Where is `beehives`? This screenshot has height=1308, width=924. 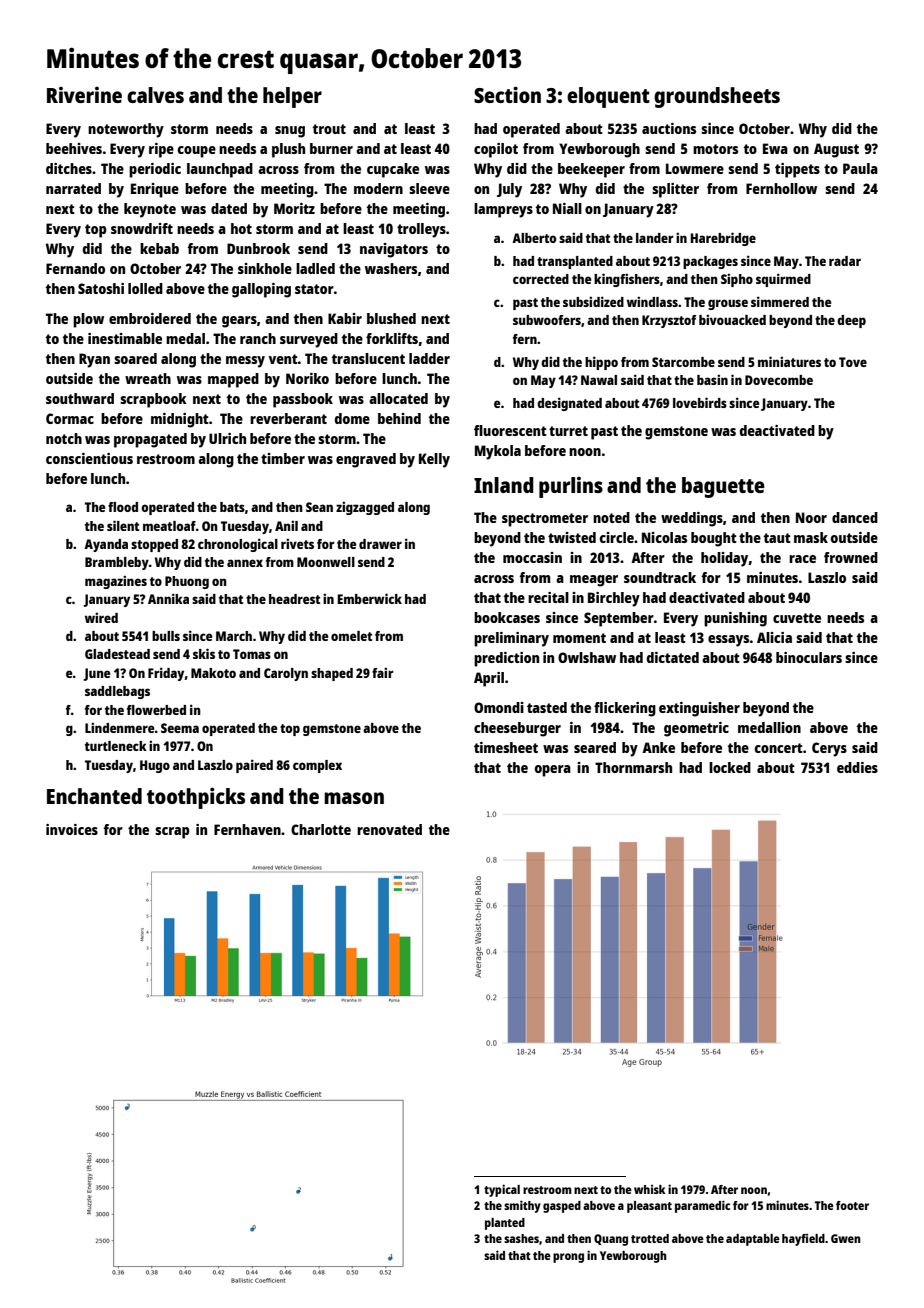
beehives is located at coordinates (74, 148).
